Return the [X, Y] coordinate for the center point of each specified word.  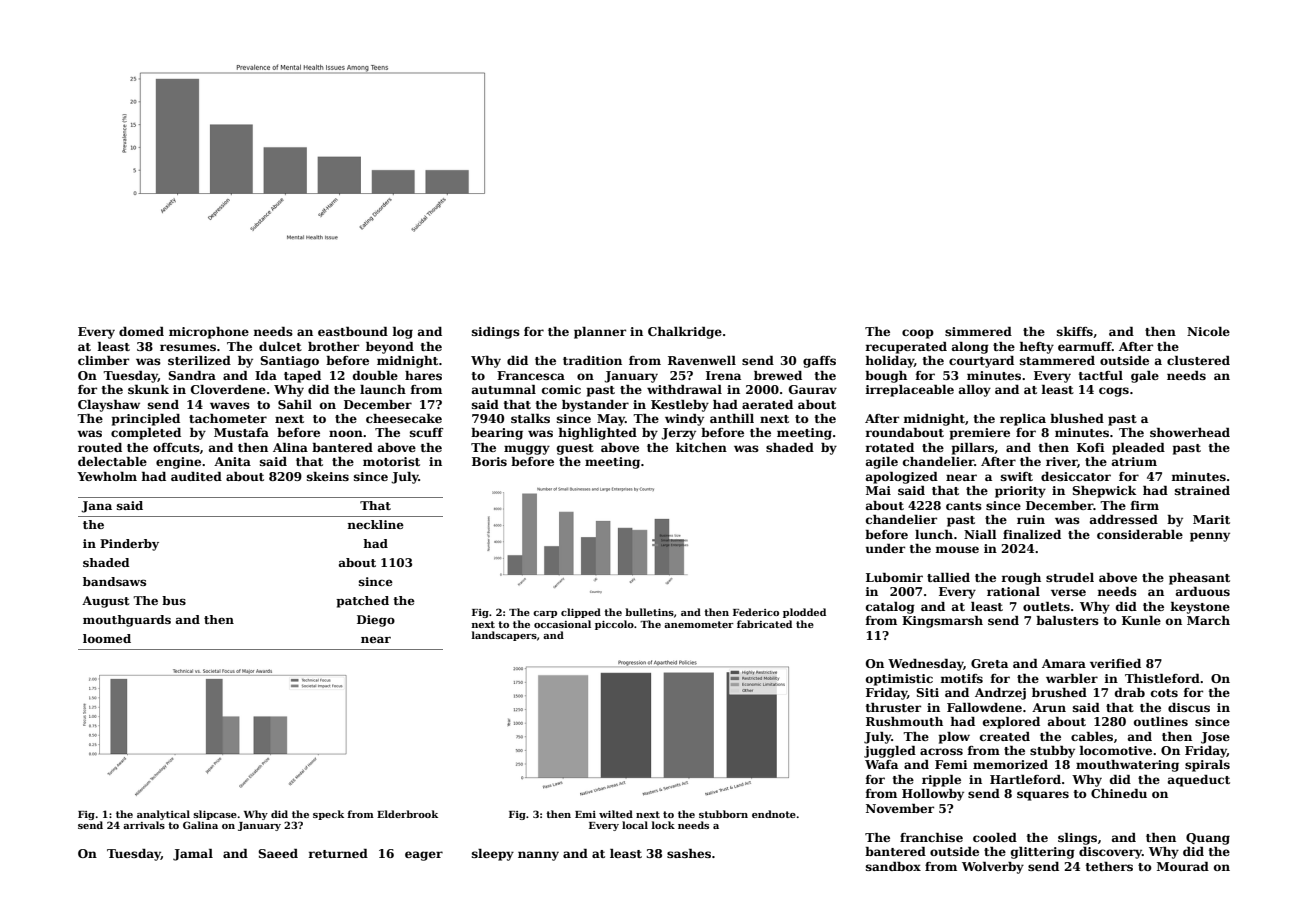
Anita [232, 461]
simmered [978, 331]
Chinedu [1119, 793]
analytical [163, 815]
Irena [723, 375]
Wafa [881, 764]
